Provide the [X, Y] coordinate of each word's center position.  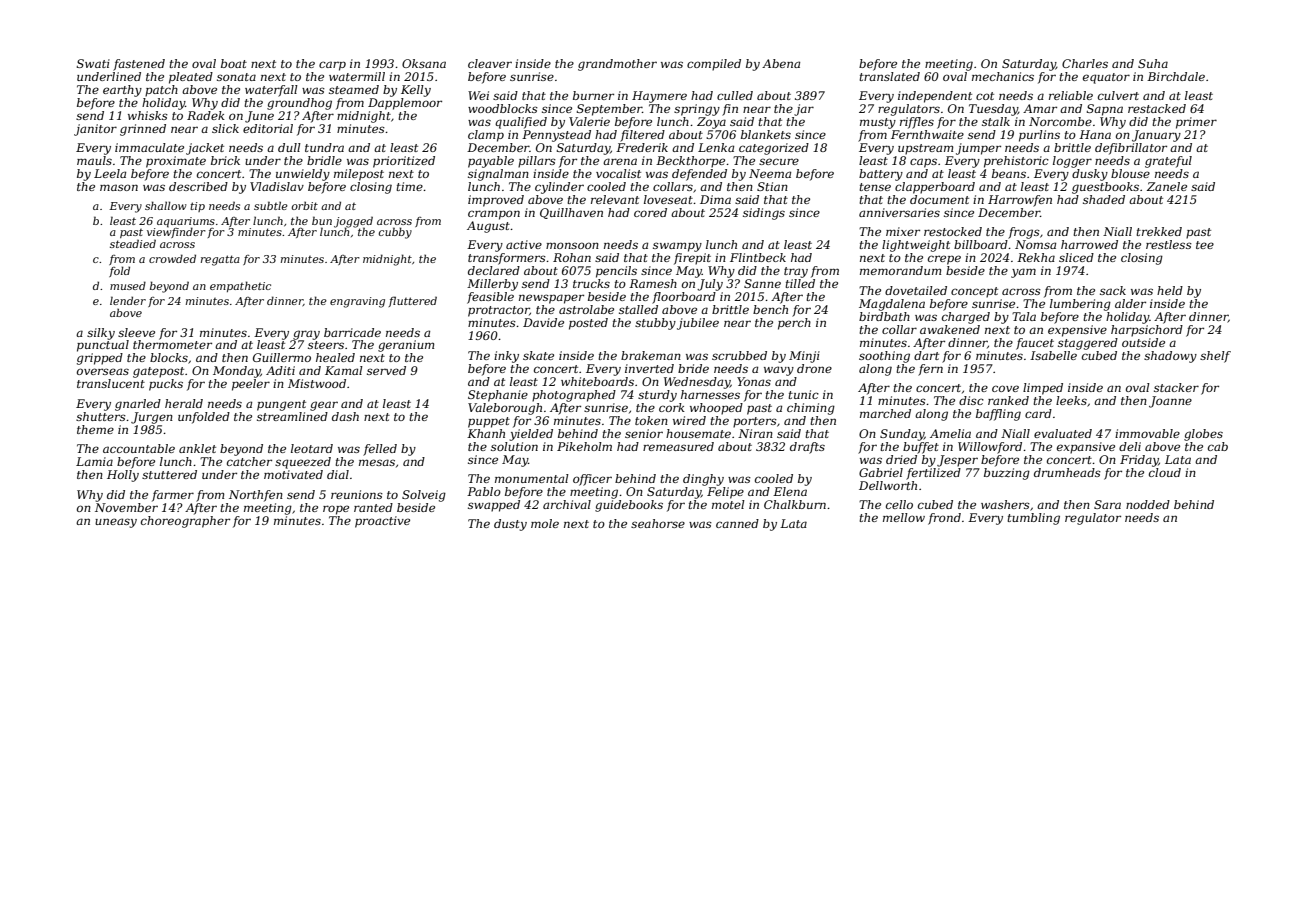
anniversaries [899, 212]
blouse [1130, 173]
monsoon [572, 245]
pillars [537, 162]
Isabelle [1053, 355]
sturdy [657, 396]
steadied [133, 243]
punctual [103, 346]
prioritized [404, 162]
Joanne [1170, 402]
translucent [111, 383]
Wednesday [697, 383]
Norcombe [1060, 121]
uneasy [116, 523]
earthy [122, 91]
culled [735, 95]
